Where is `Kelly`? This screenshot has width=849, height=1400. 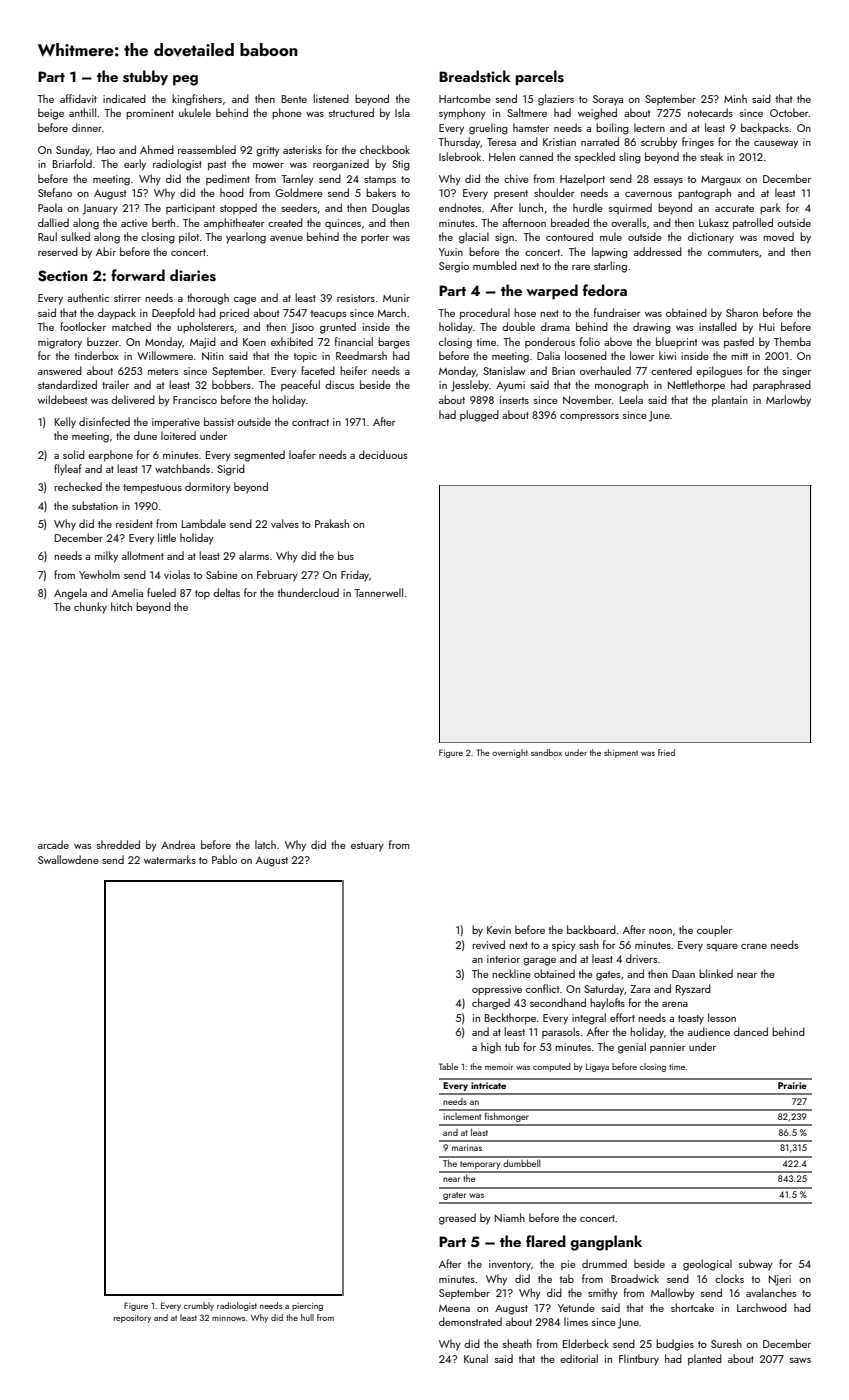 Kelly is located at coordinates (65, 423).
